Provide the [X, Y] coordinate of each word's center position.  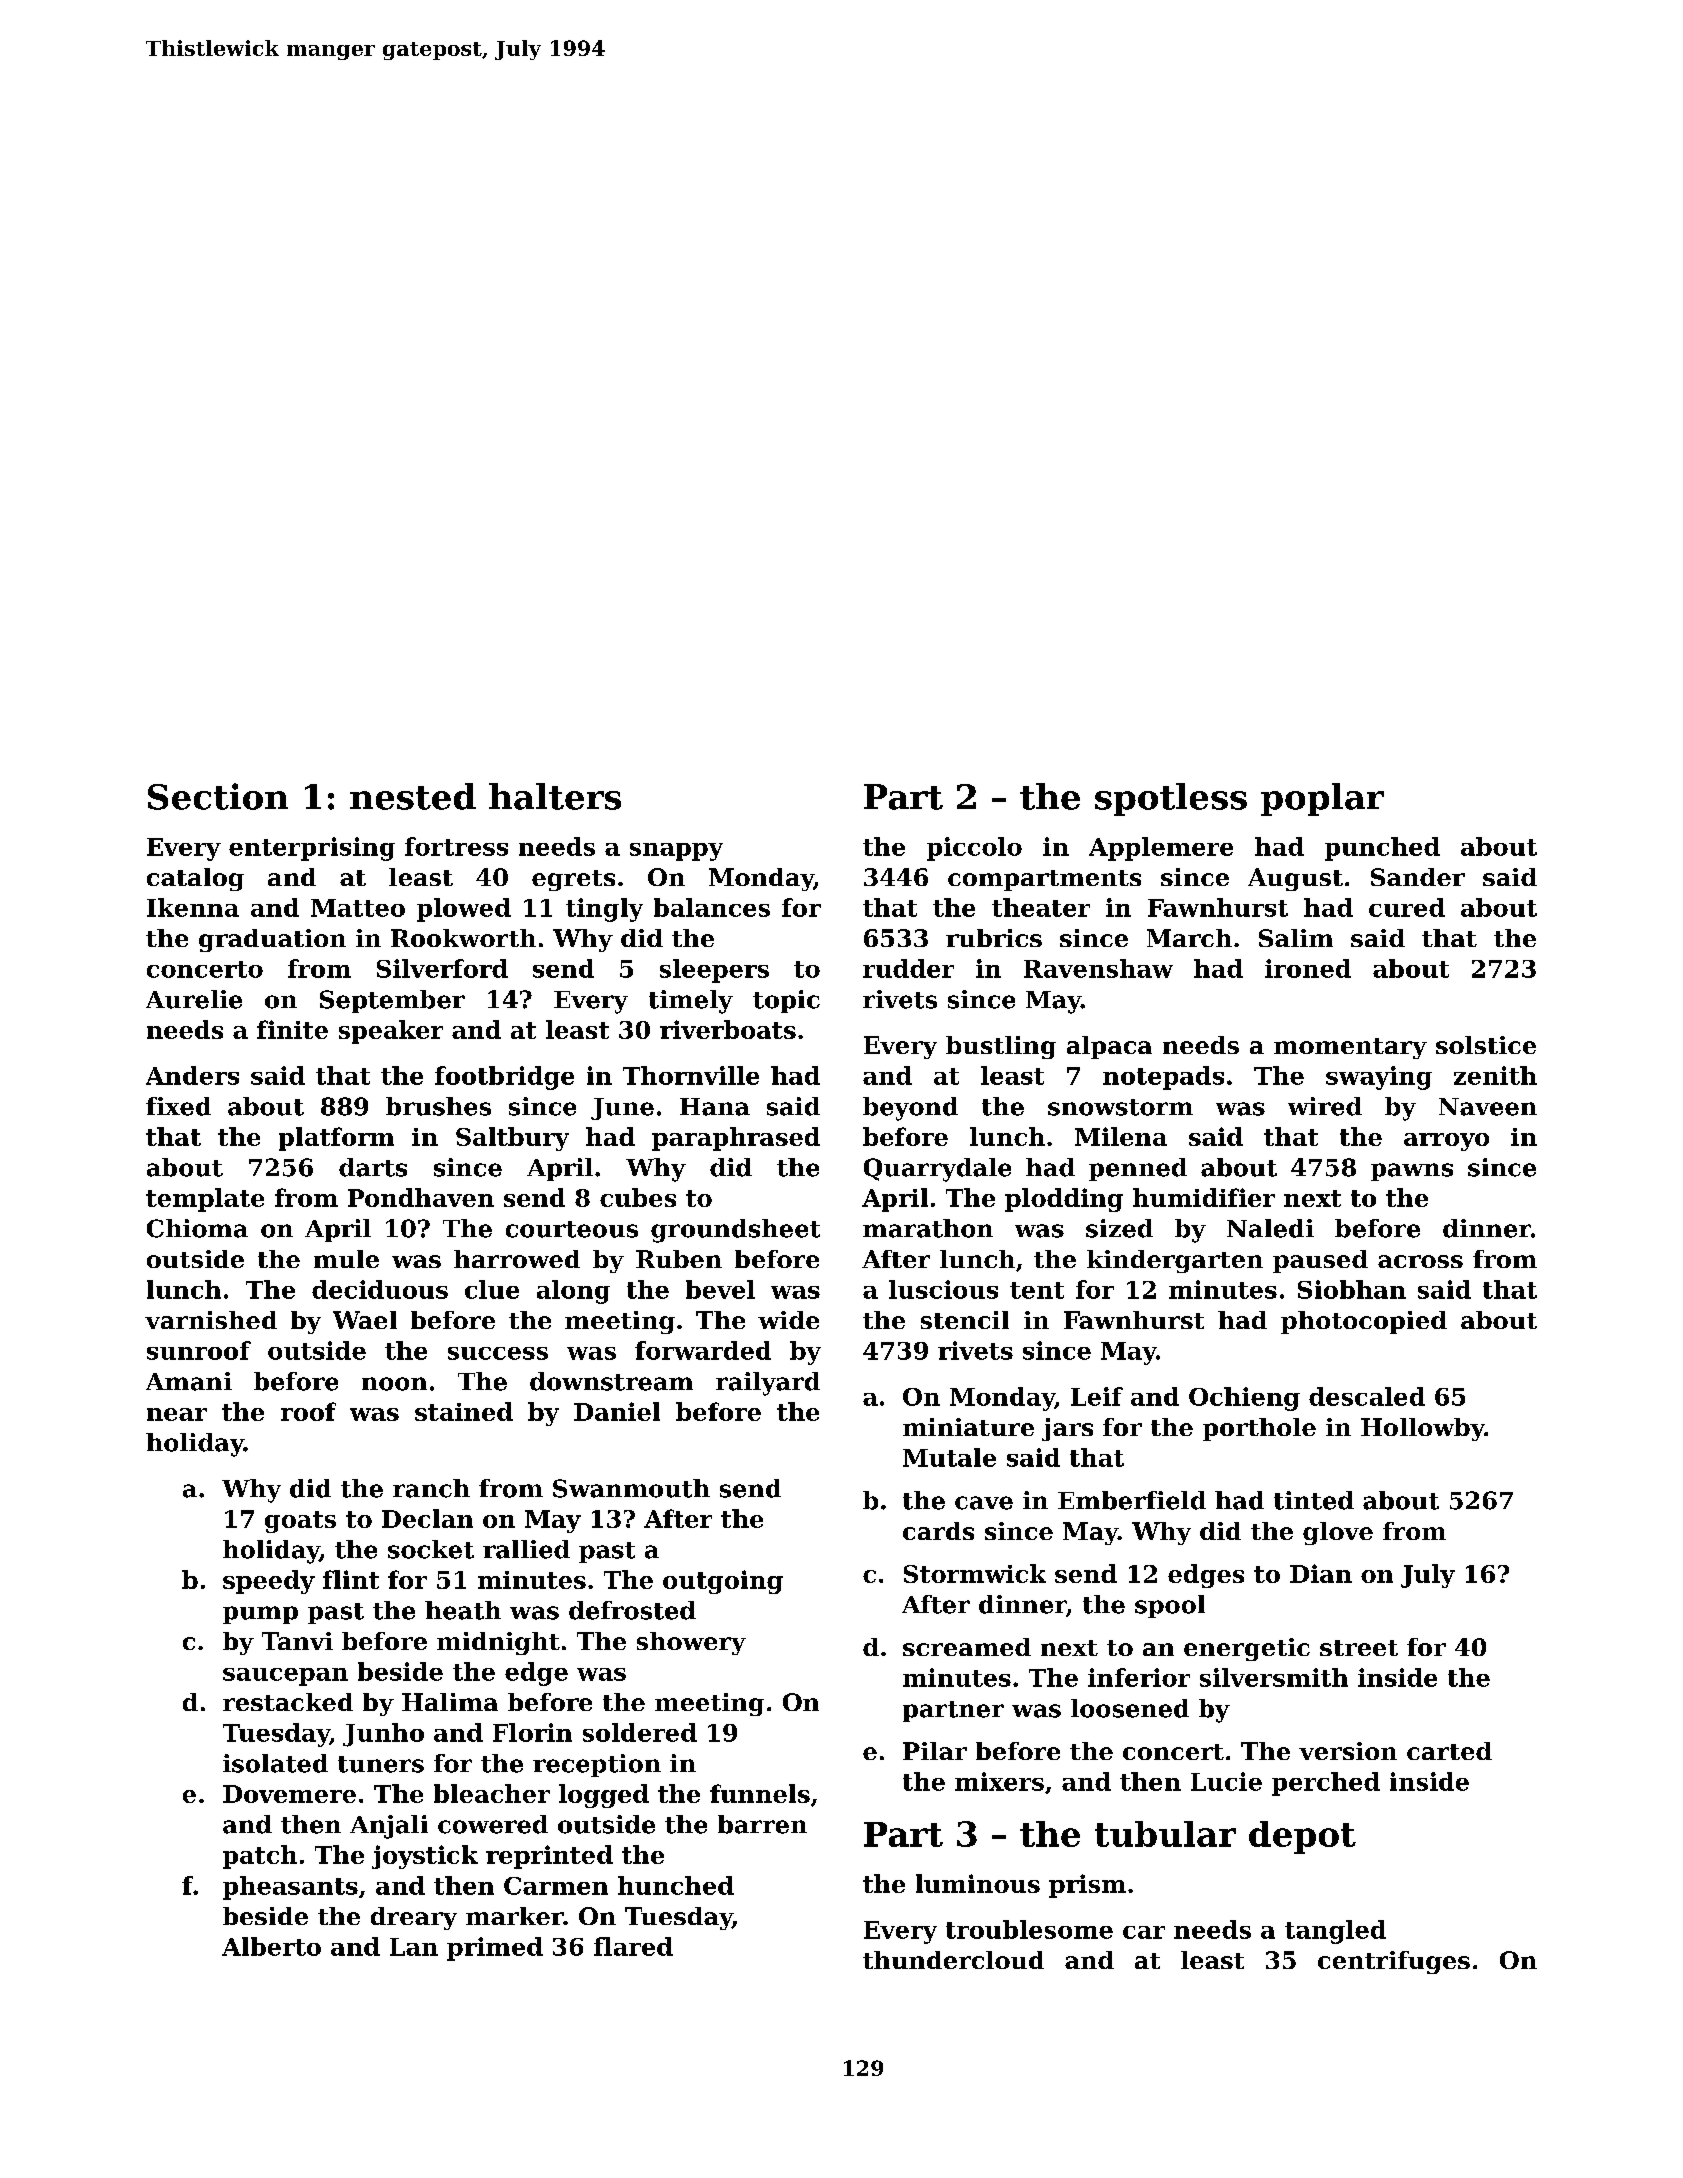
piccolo [974, 849]
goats [300, 1522]
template [205, 1200]
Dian [1321, 1573]
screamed [967, 1647]
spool [1170, 1606]
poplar [1322, 799]
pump [260, 1615]
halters [555, 796]
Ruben [679, 1259]
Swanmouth [631, 1488]
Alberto [271, 1946]
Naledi [1270, 1228]
